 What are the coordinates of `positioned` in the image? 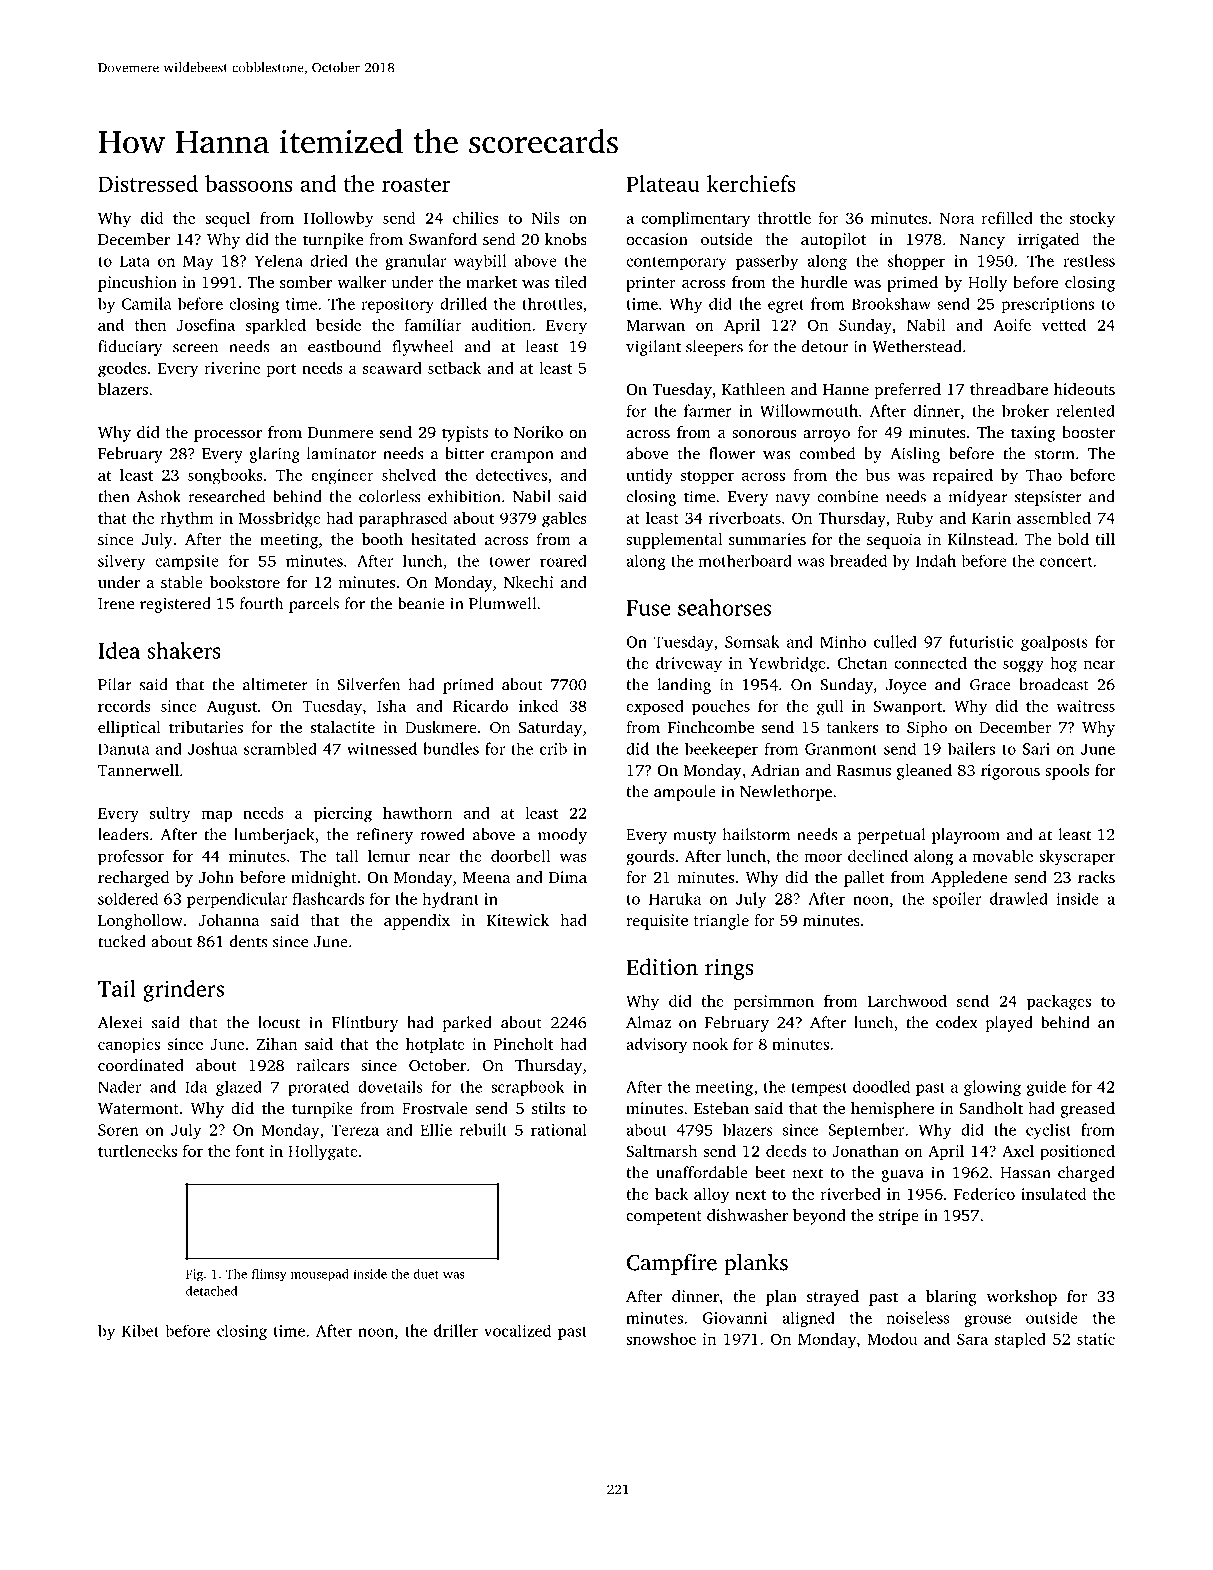 It's located at (1077, 1153).
